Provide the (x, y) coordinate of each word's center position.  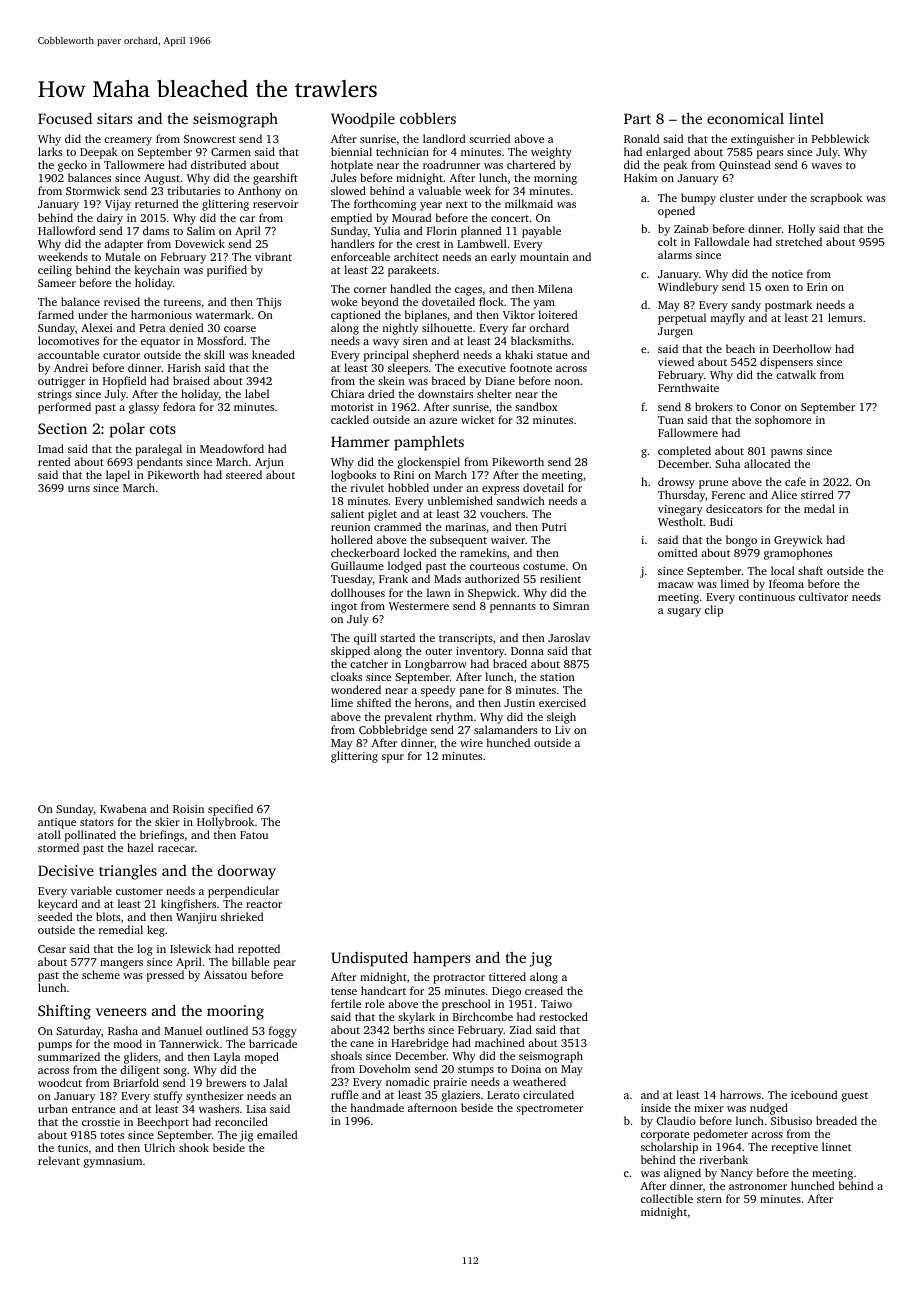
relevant (59, 1160)
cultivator (823, 596)
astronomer (758, 1186)
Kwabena (123, 808)
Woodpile (363, 120)
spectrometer (549, 1110)
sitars (115, 118)
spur (393, 758)
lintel (806, 118)
